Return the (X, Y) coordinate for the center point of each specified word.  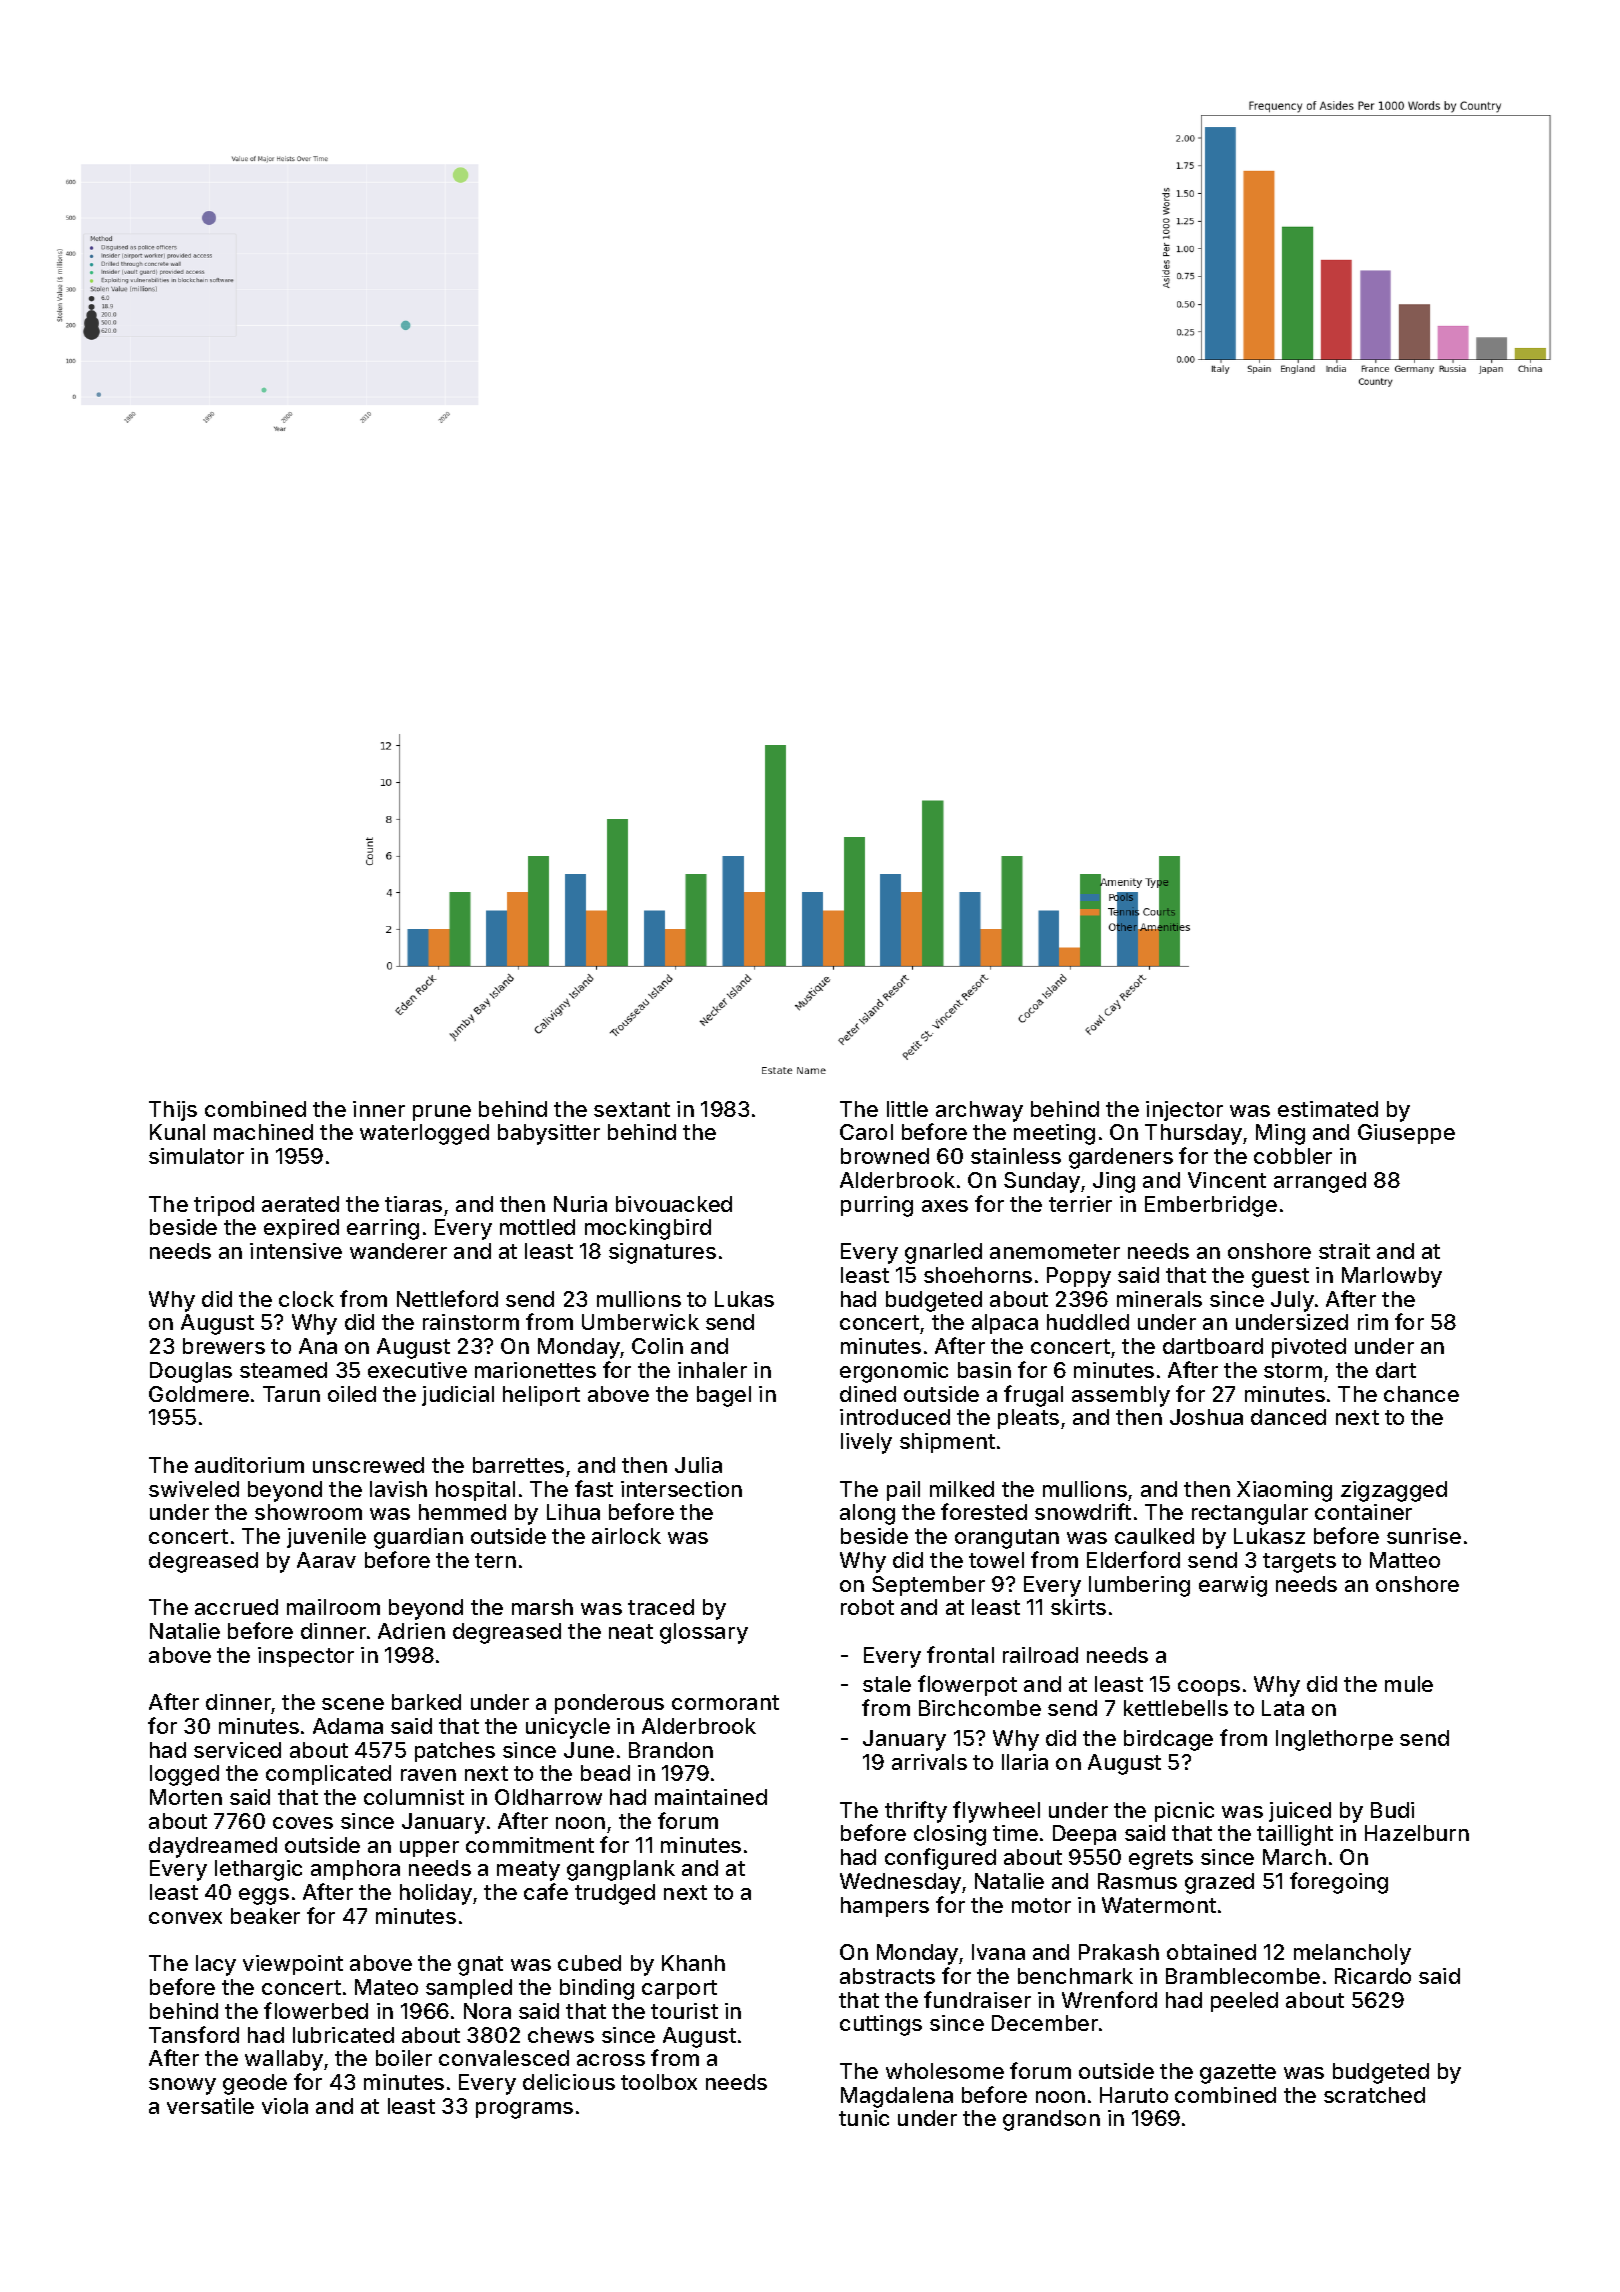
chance (1421, 1394)
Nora (487, 2011)
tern (495, 1560)
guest (1280, 1278)
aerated (300, 1204)
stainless (1016, 1156)
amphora (355, 1870)
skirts (1078, 1607)
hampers (885, 1907)
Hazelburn (1417, 1833)
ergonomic (894, 1372)
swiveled (194, 1489)
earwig (1233, 1586)
